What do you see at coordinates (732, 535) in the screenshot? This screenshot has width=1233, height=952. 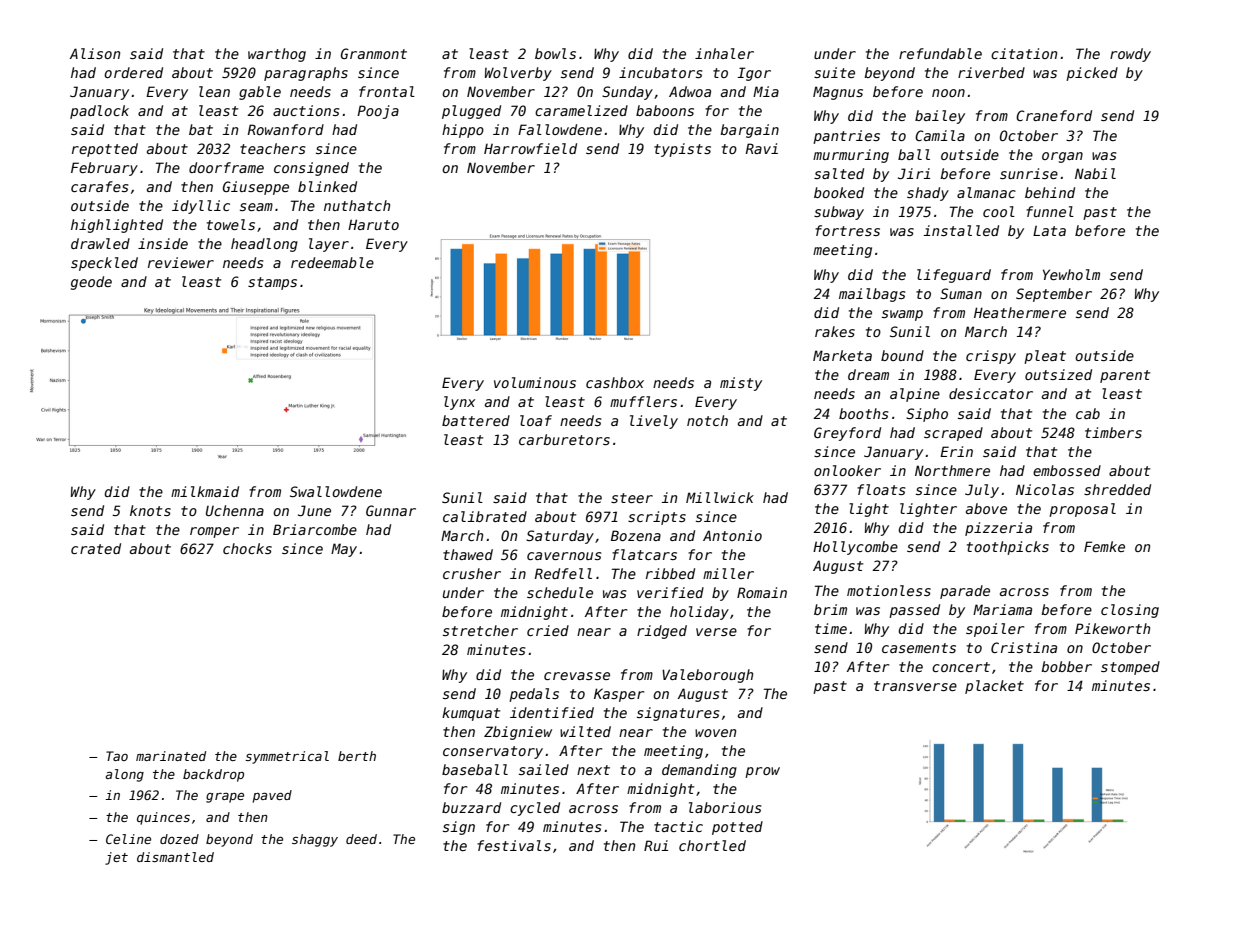 I see `Antonio` at bounding box center [732, 535].
